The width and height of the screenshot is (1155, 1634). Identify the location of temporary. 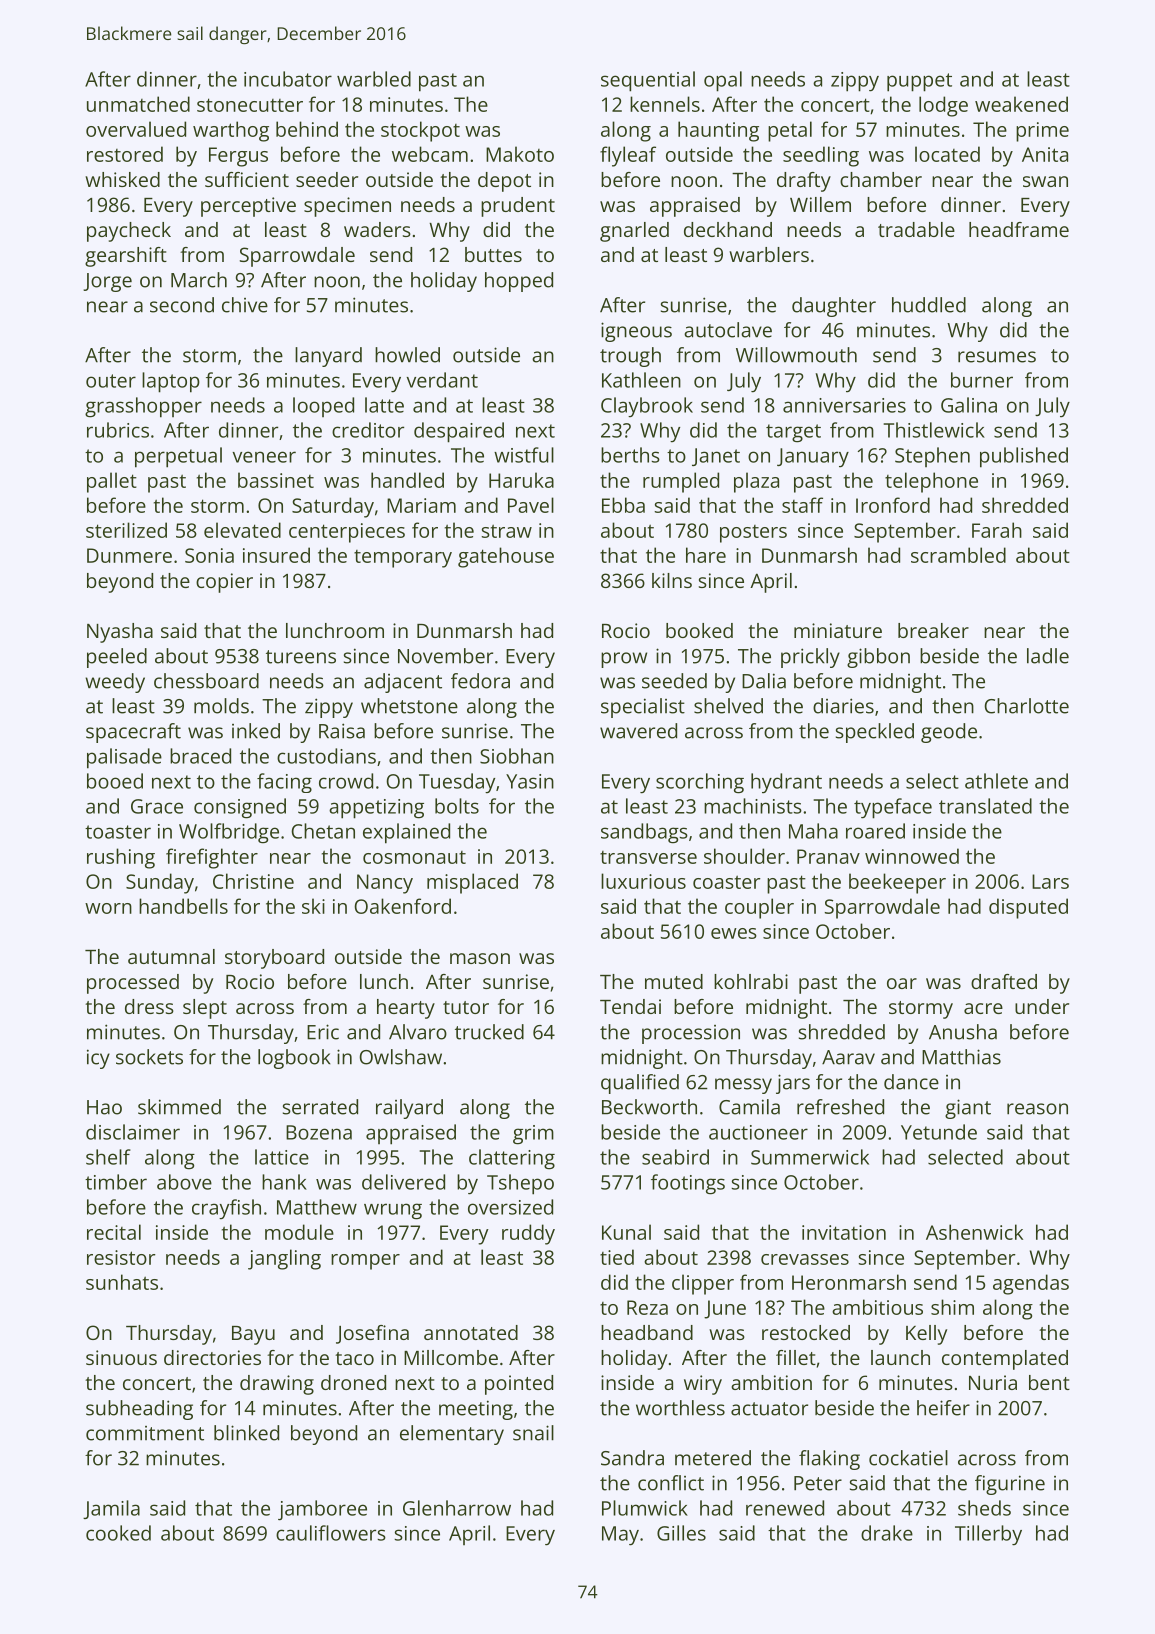
(403, 559).
